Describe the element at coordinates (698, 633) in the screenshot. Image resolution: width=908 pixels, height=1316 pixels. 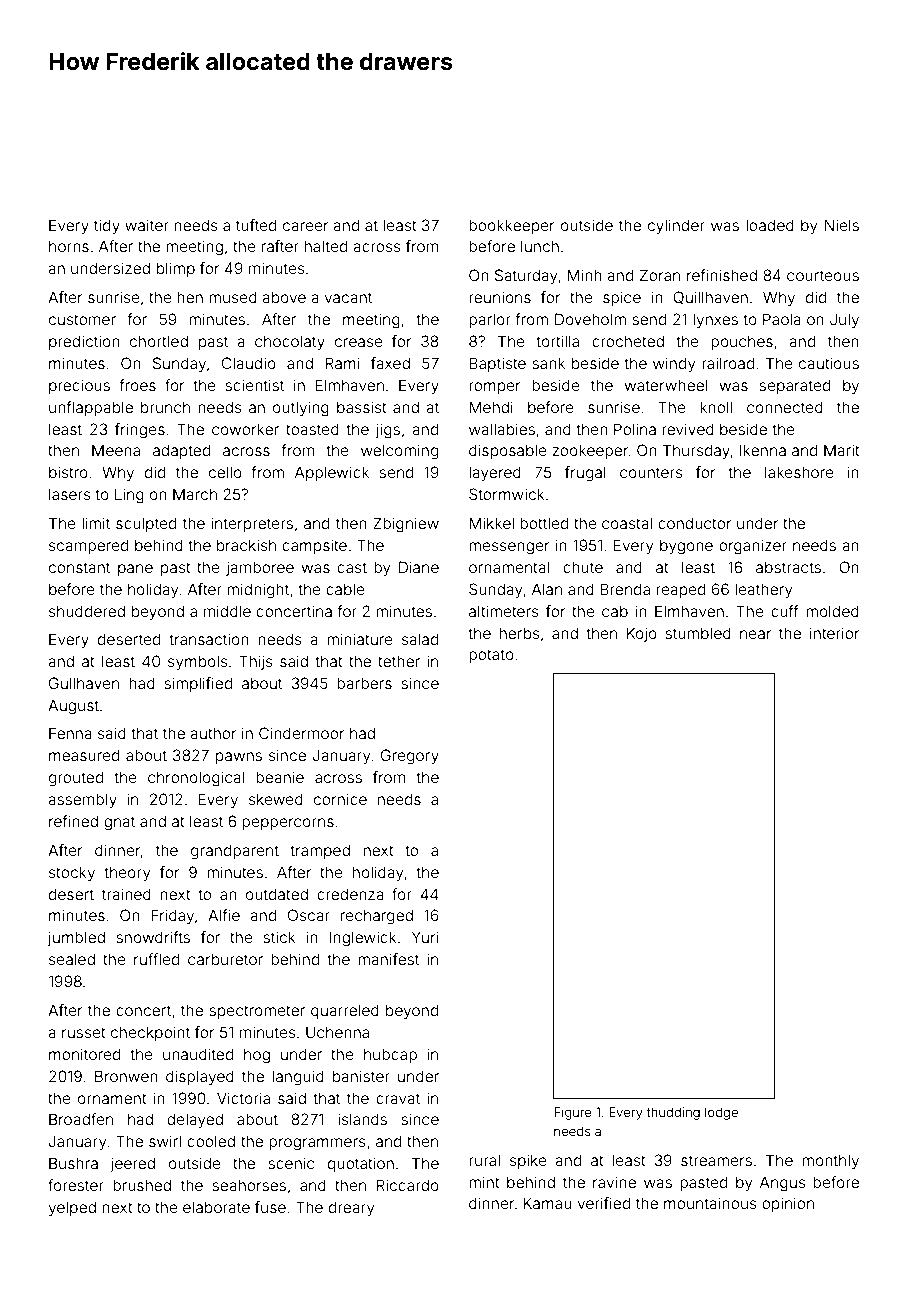
I see `stumbled` at that location.
